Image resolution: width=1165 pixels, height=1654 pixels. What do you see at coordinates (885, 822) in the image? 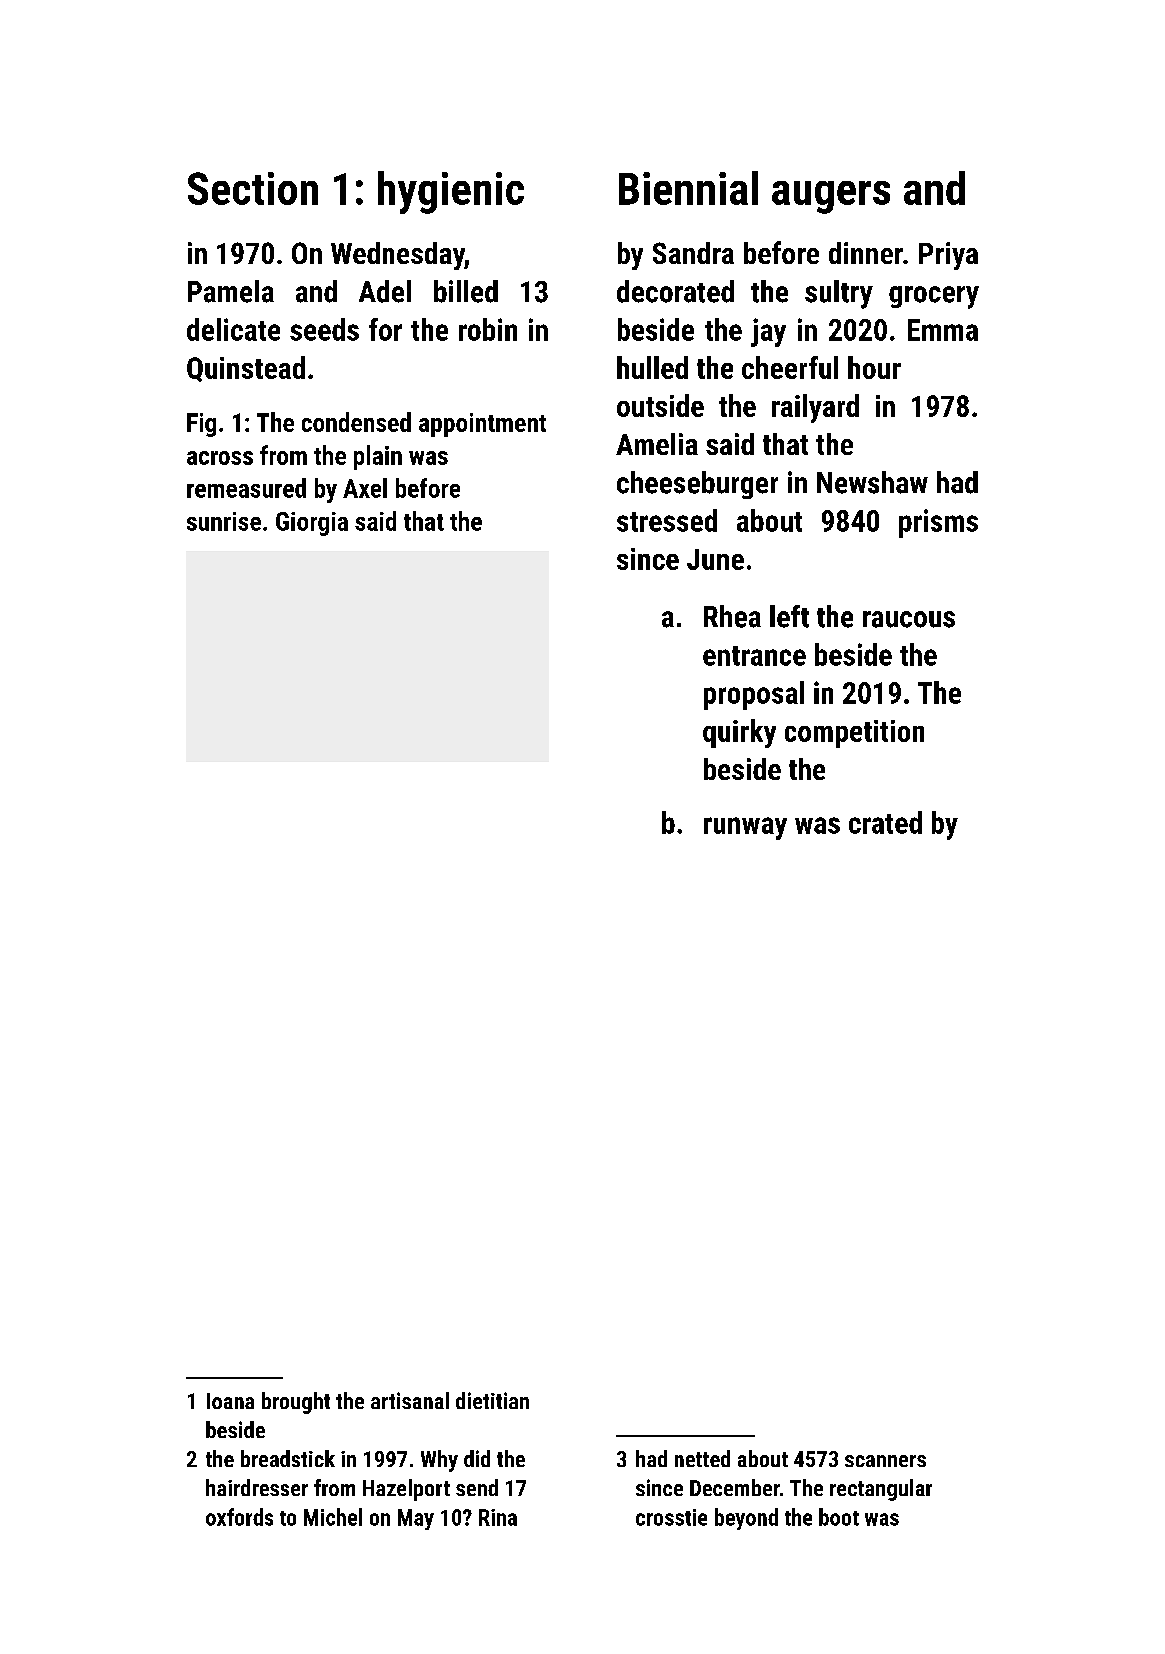
I see `crated` at bounding box center [885, 822].
